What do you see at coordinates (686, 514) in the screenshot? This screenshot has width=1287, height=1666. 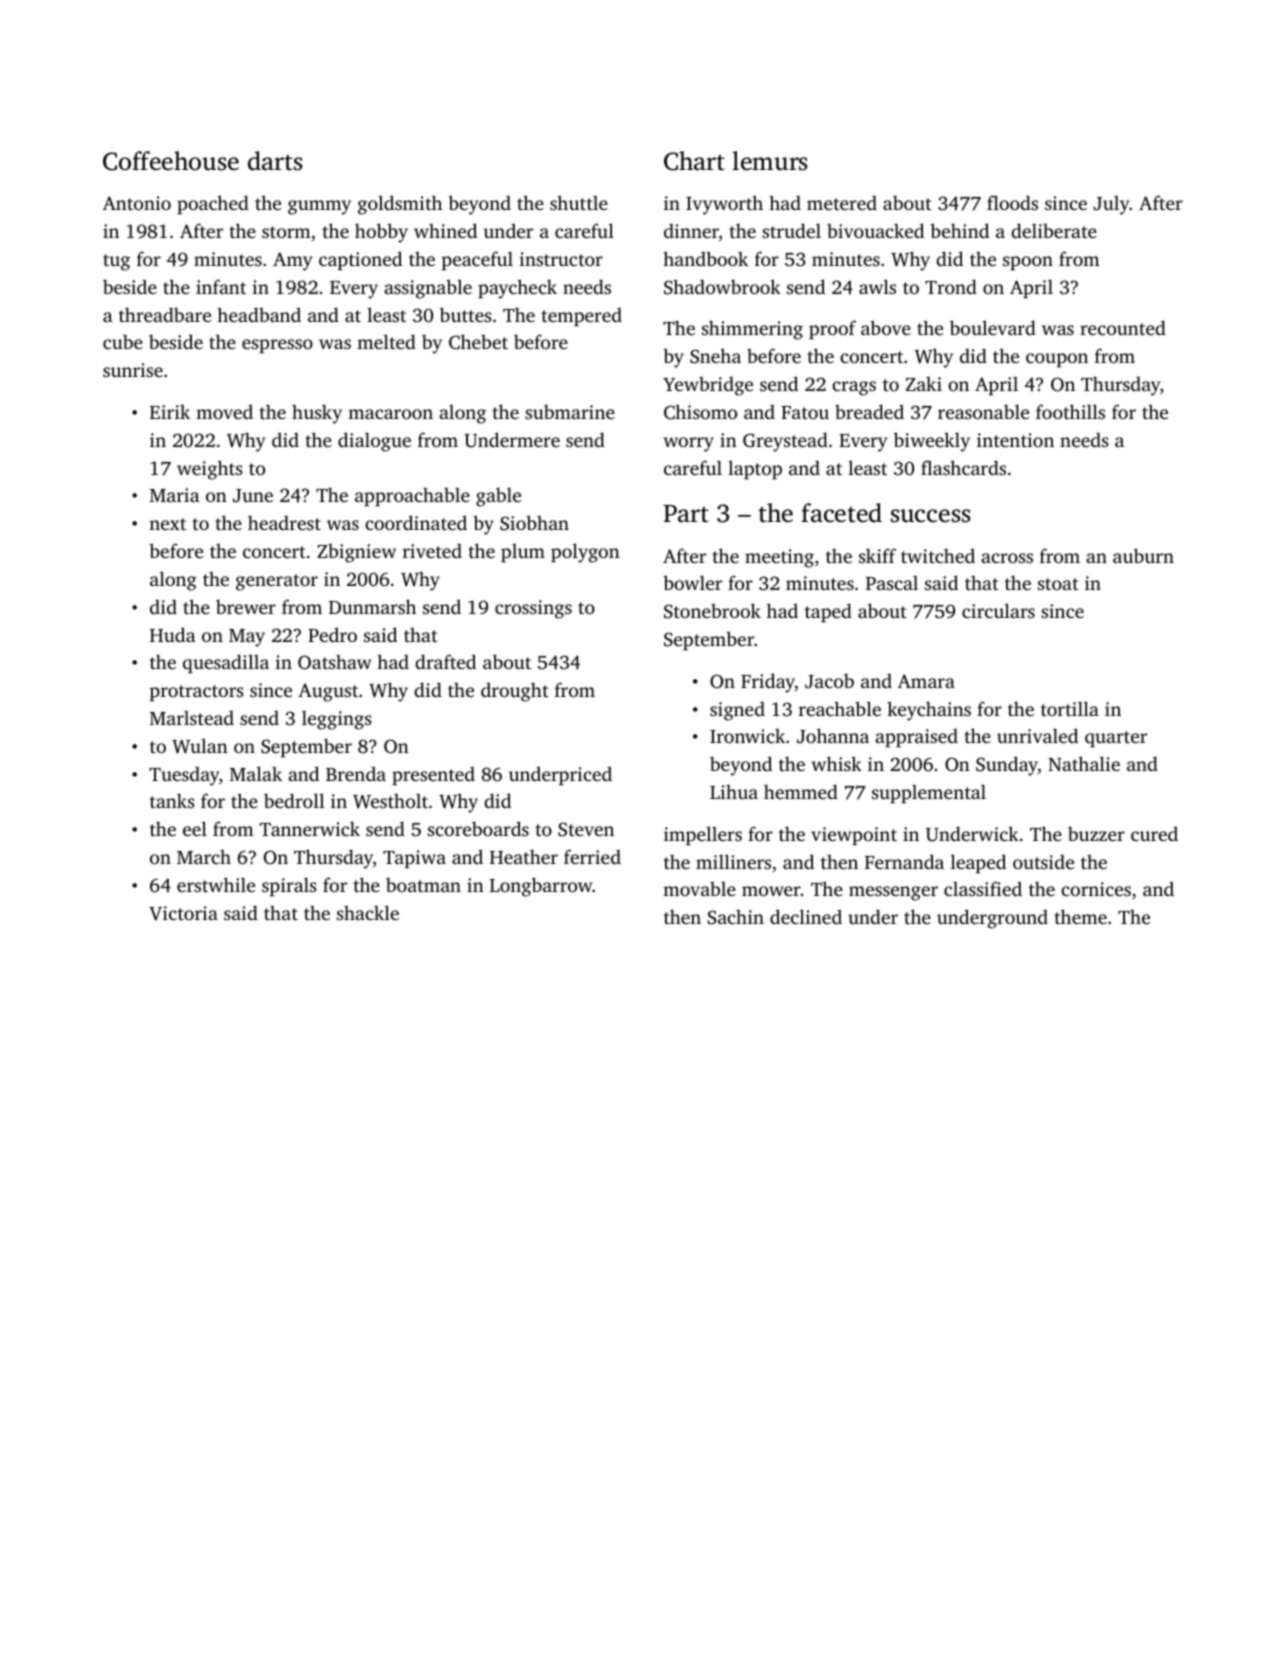 I see `Part` at bounding box center [686, 514].
